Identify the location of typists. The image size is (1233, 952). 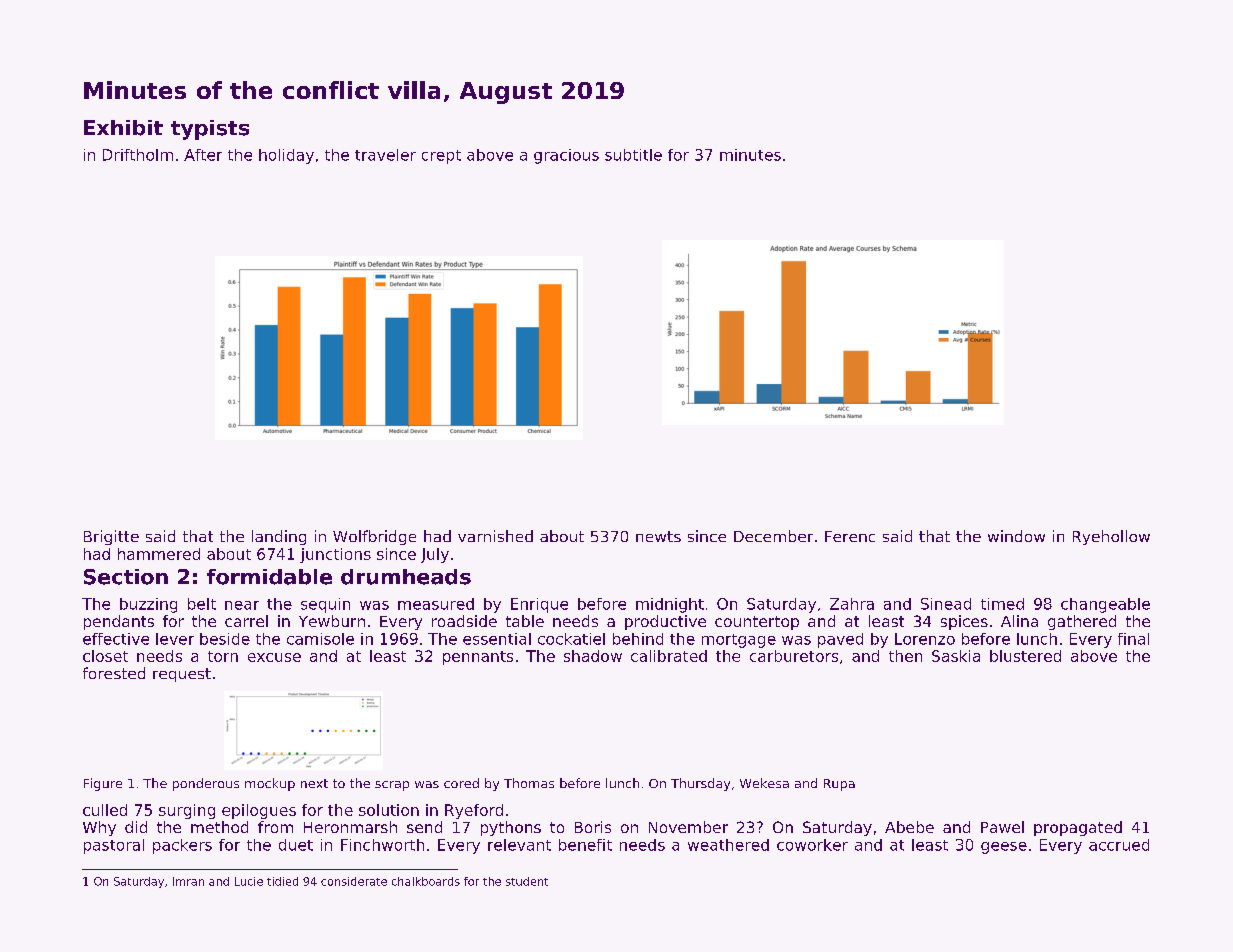
(210, 130).
